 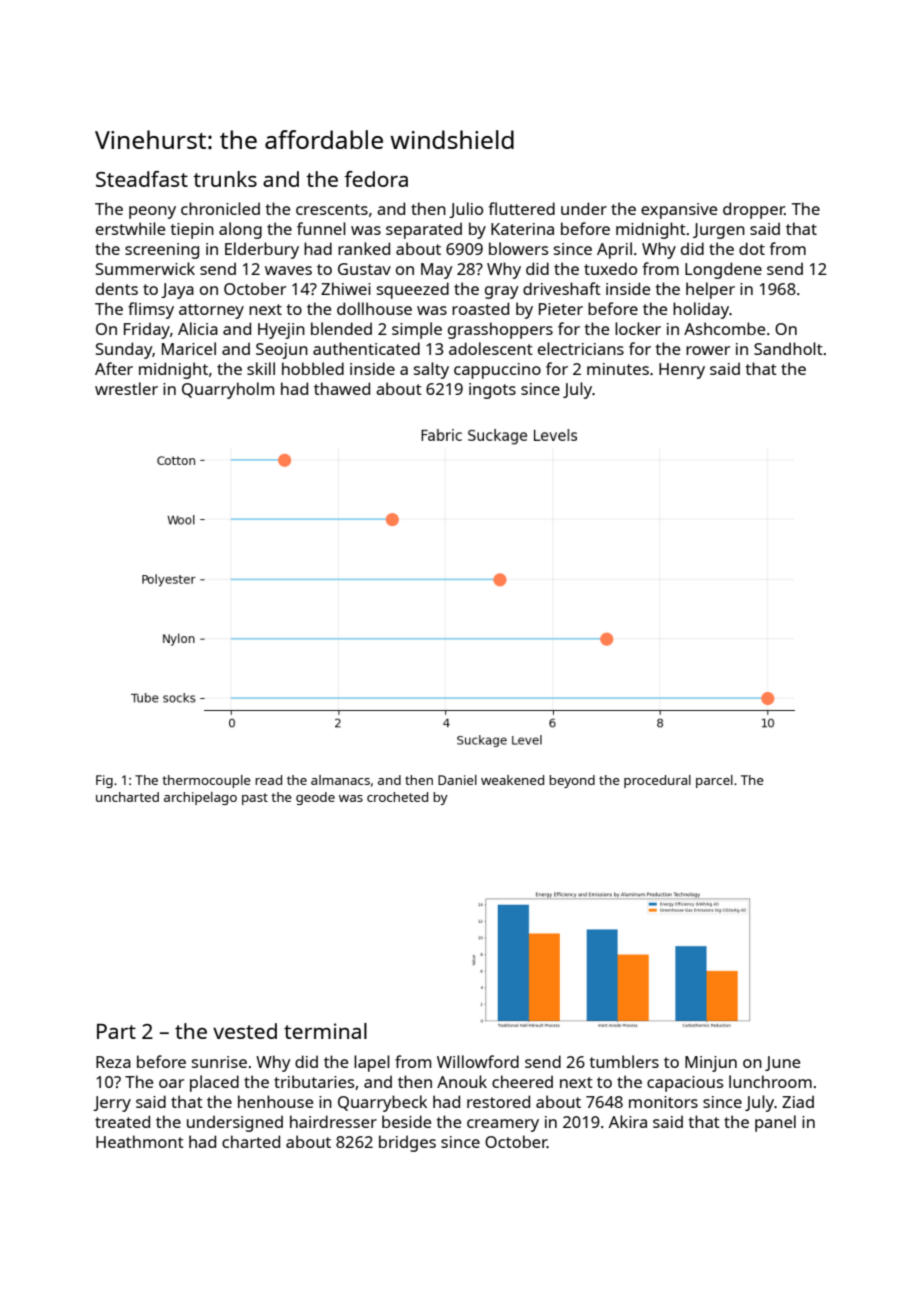 I want to click on dents, so click(x=117, y=288).
